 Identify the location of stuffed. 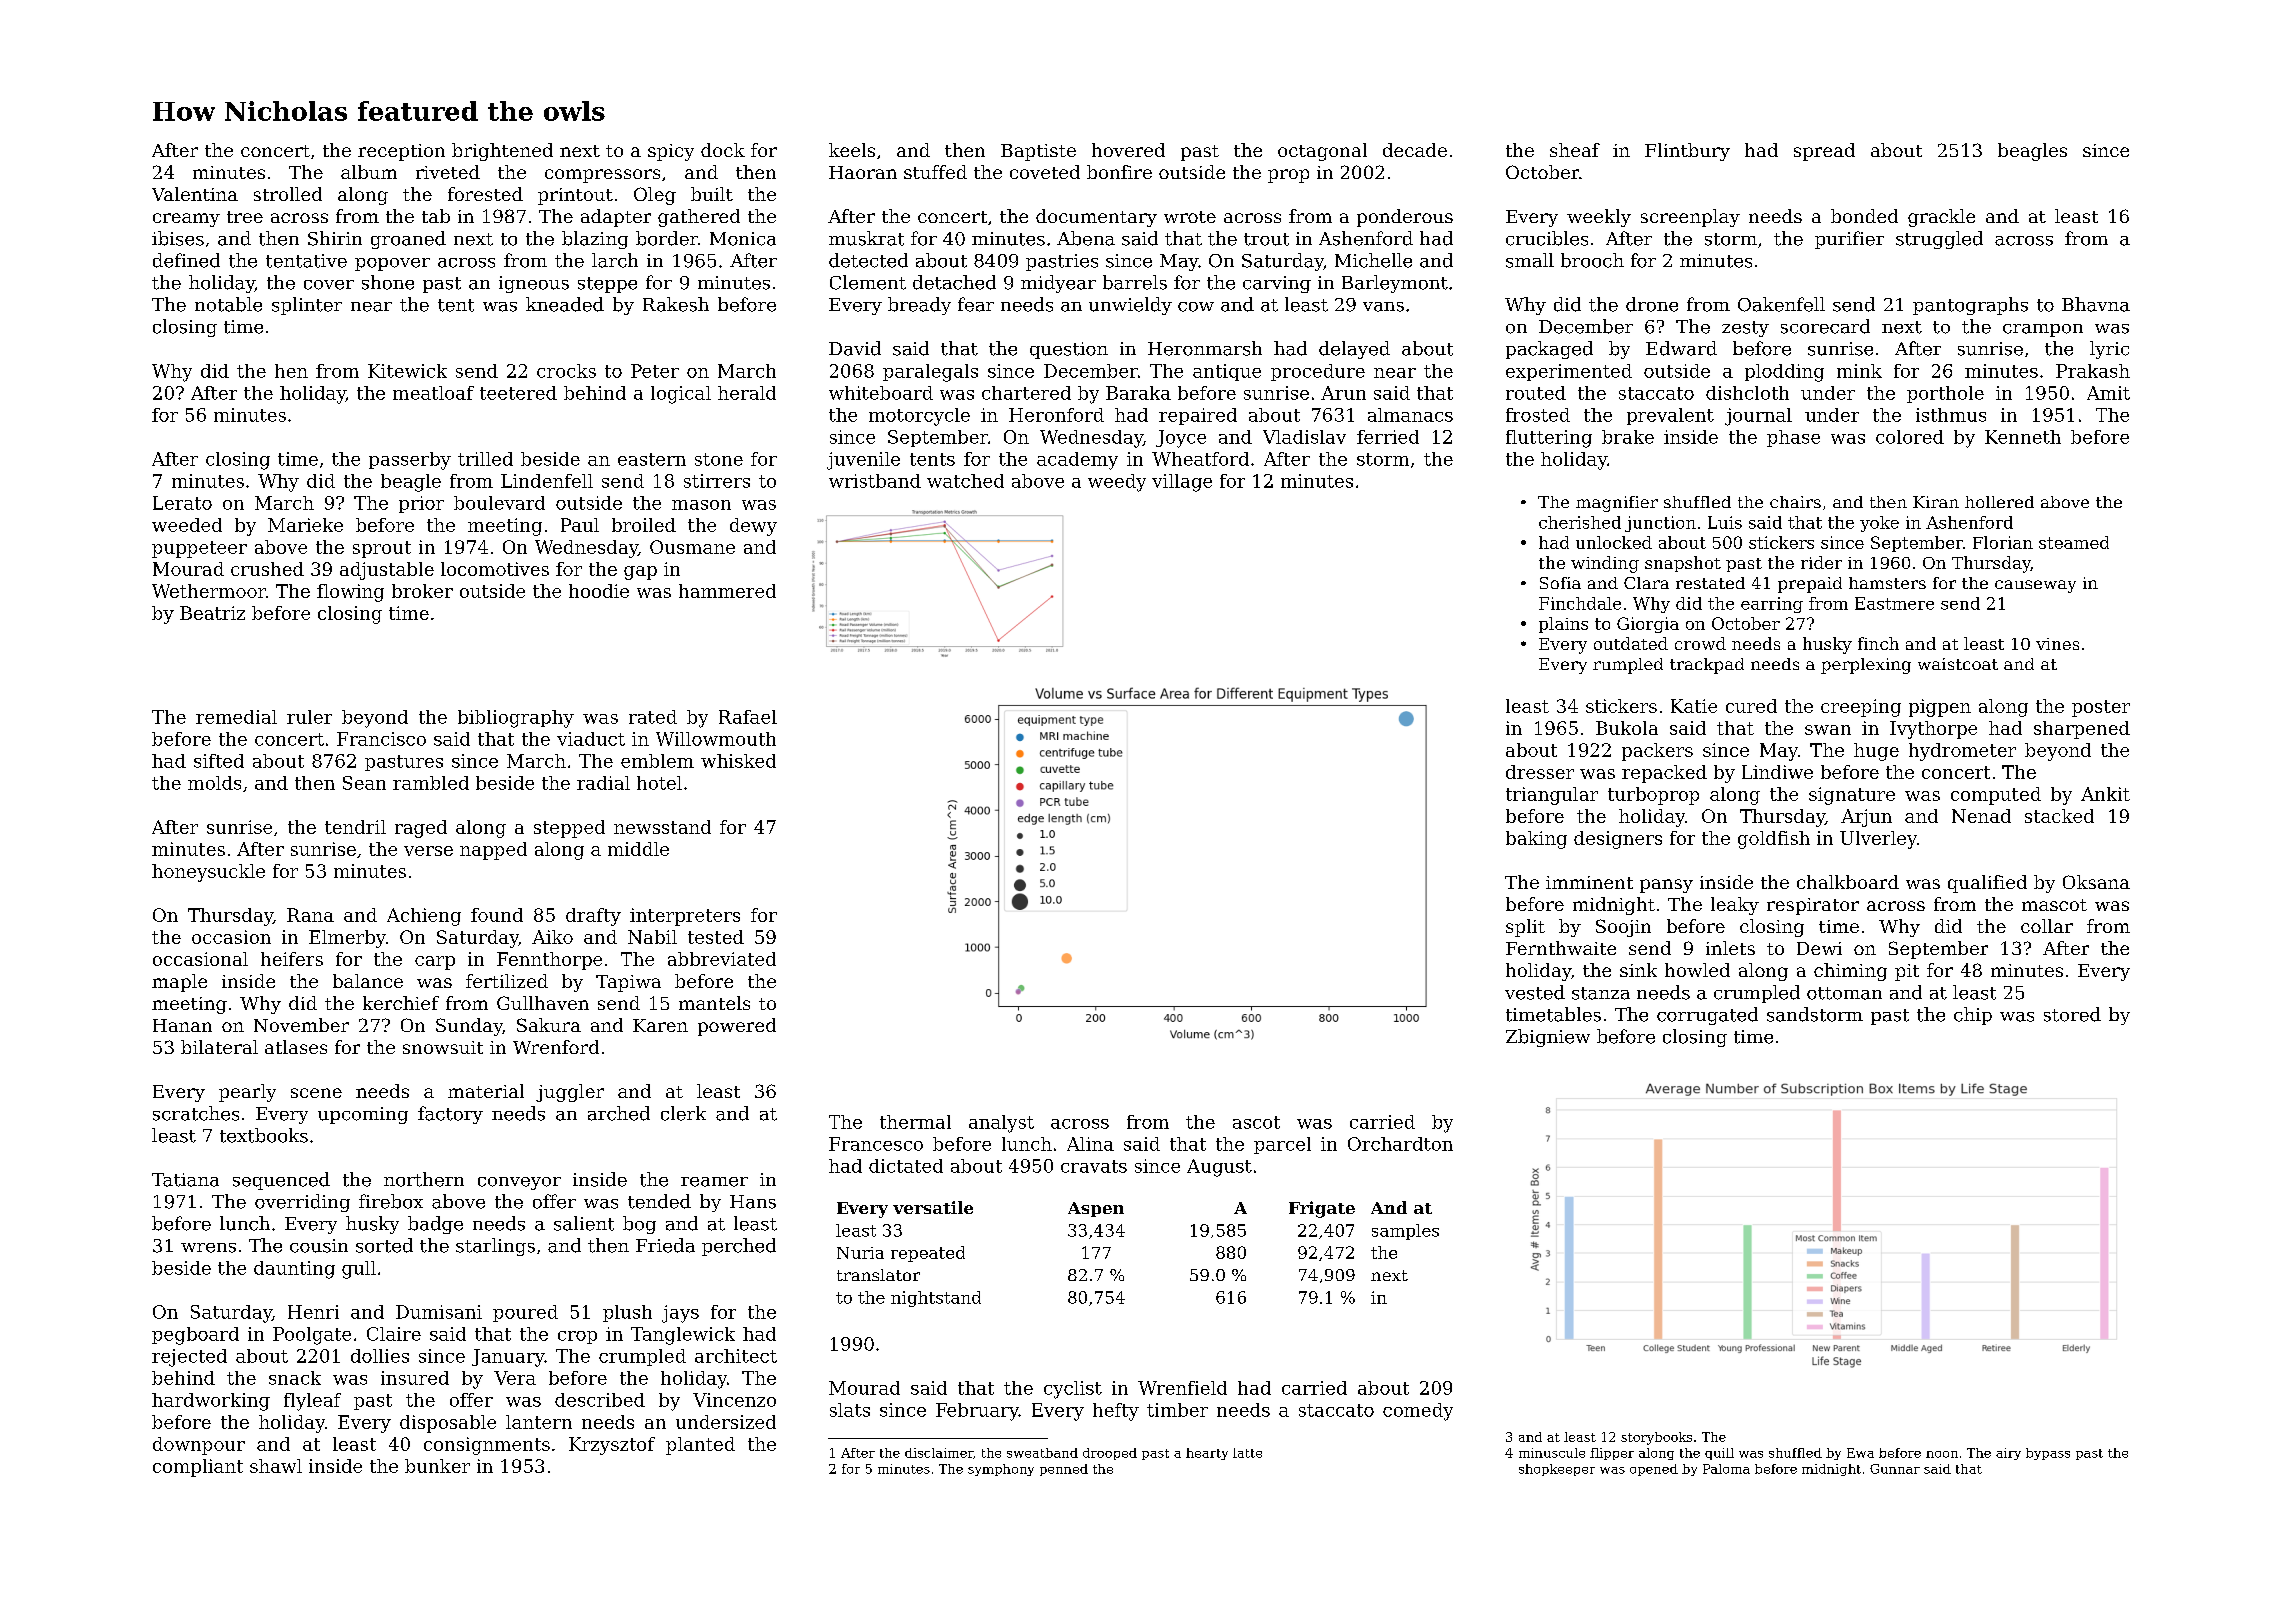
(935, 172).
